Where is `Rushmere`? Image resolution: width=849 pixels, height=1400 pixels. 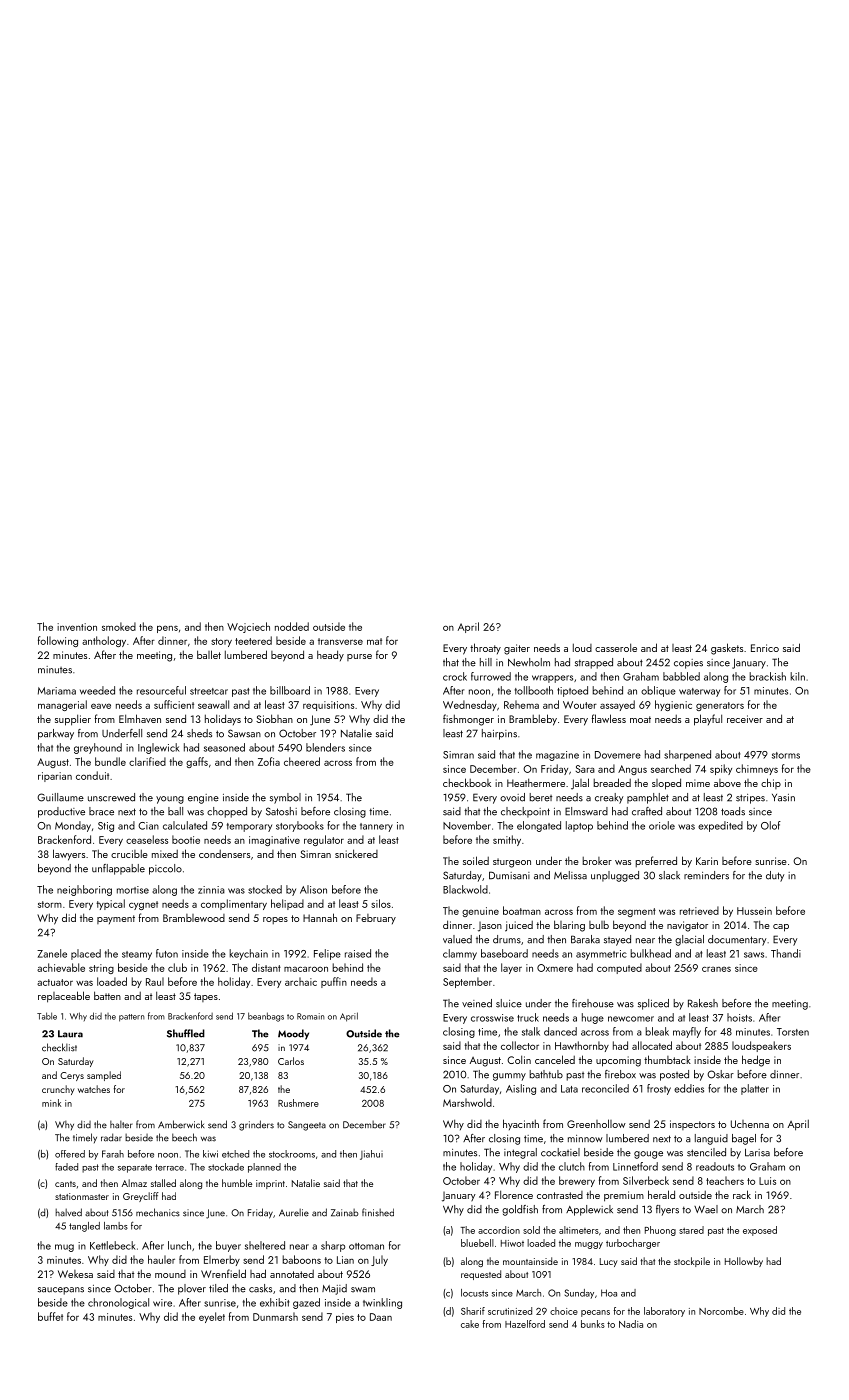
Rushmere is located at coordinates (298, 1103).
